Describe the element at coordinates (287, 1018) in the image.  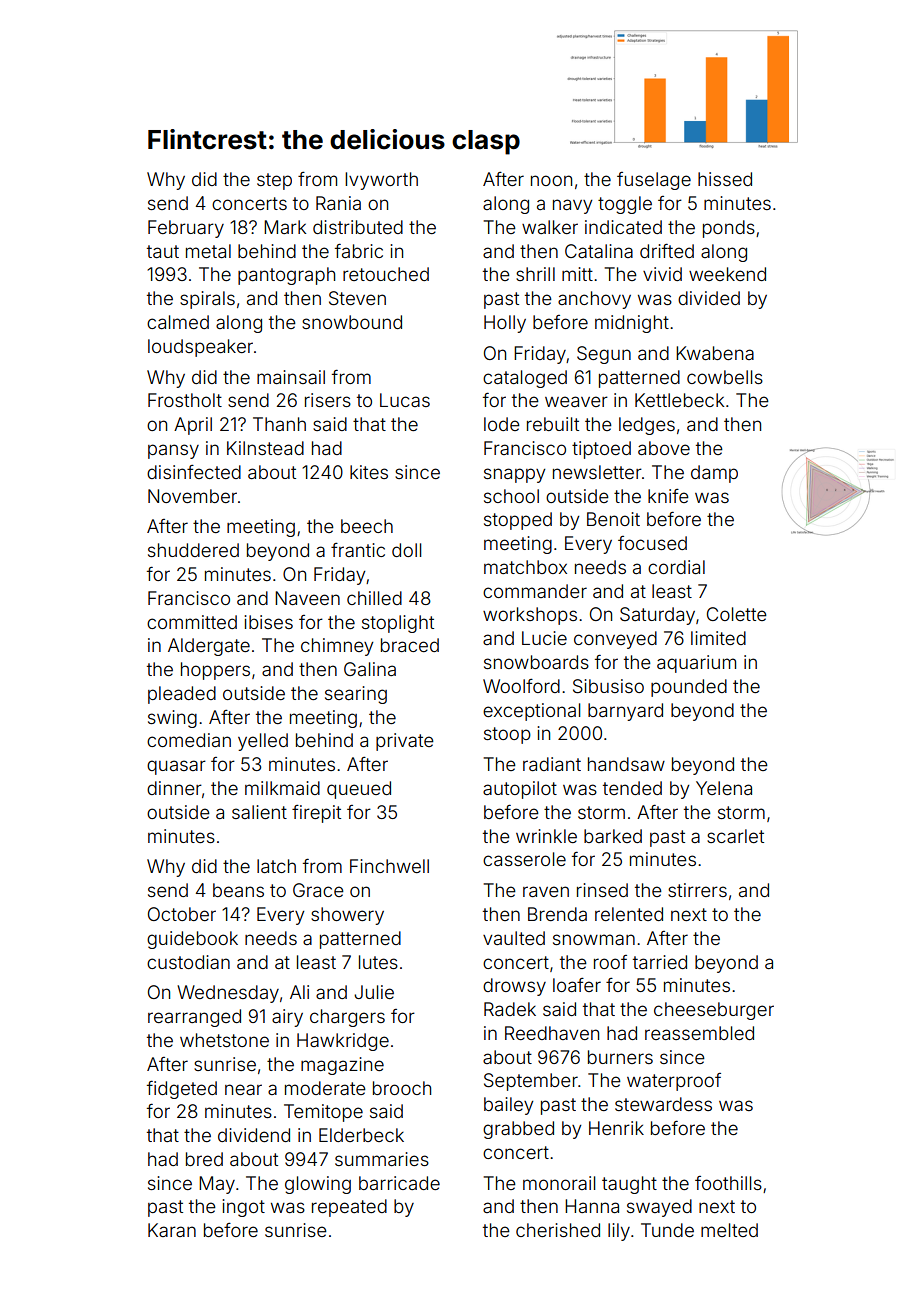
I see `airy` at that location.
